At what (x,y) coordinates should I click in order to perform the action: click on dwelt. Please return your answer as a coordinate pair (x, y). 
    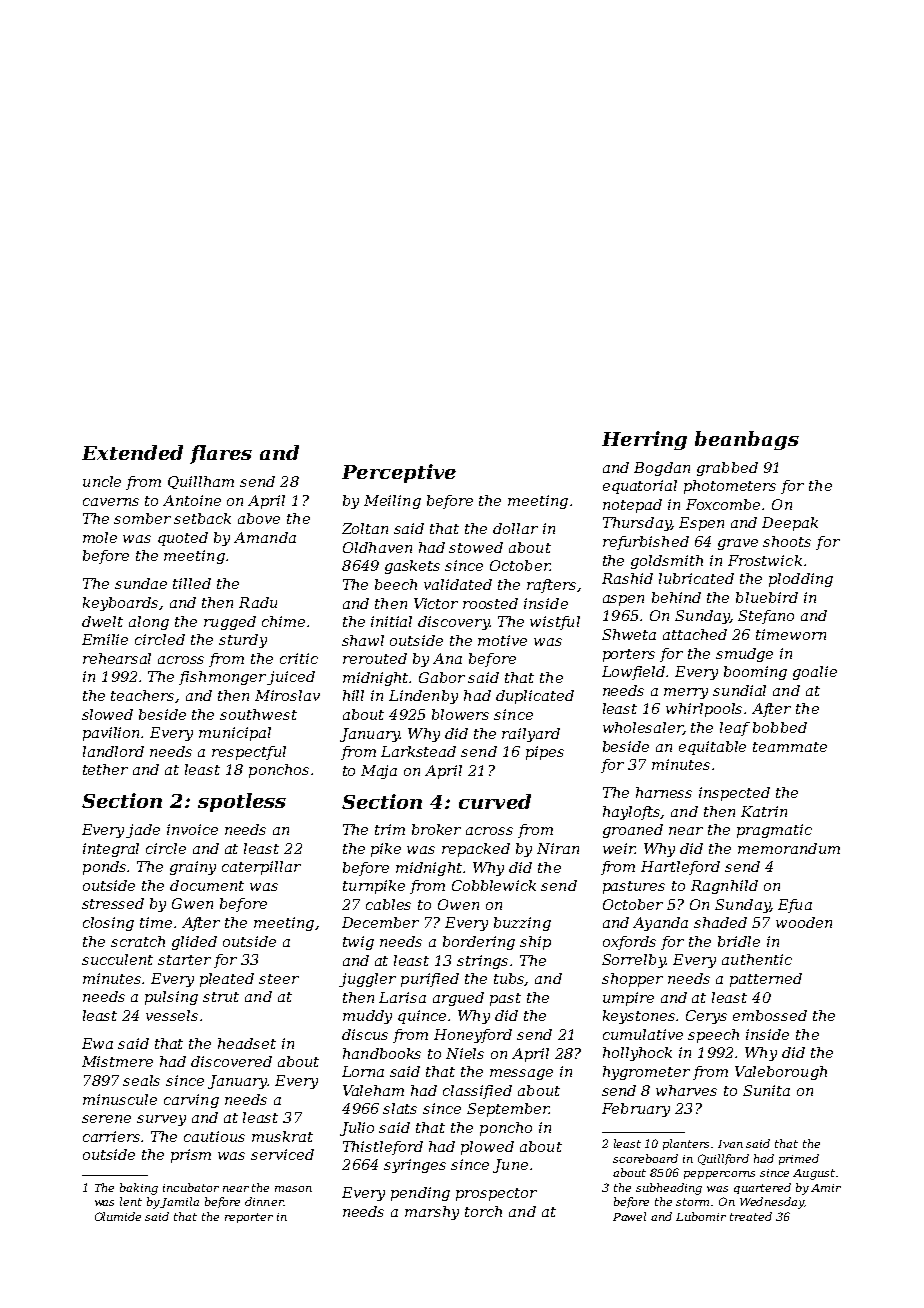
    Looking at the image, I should click on (102, 621).
